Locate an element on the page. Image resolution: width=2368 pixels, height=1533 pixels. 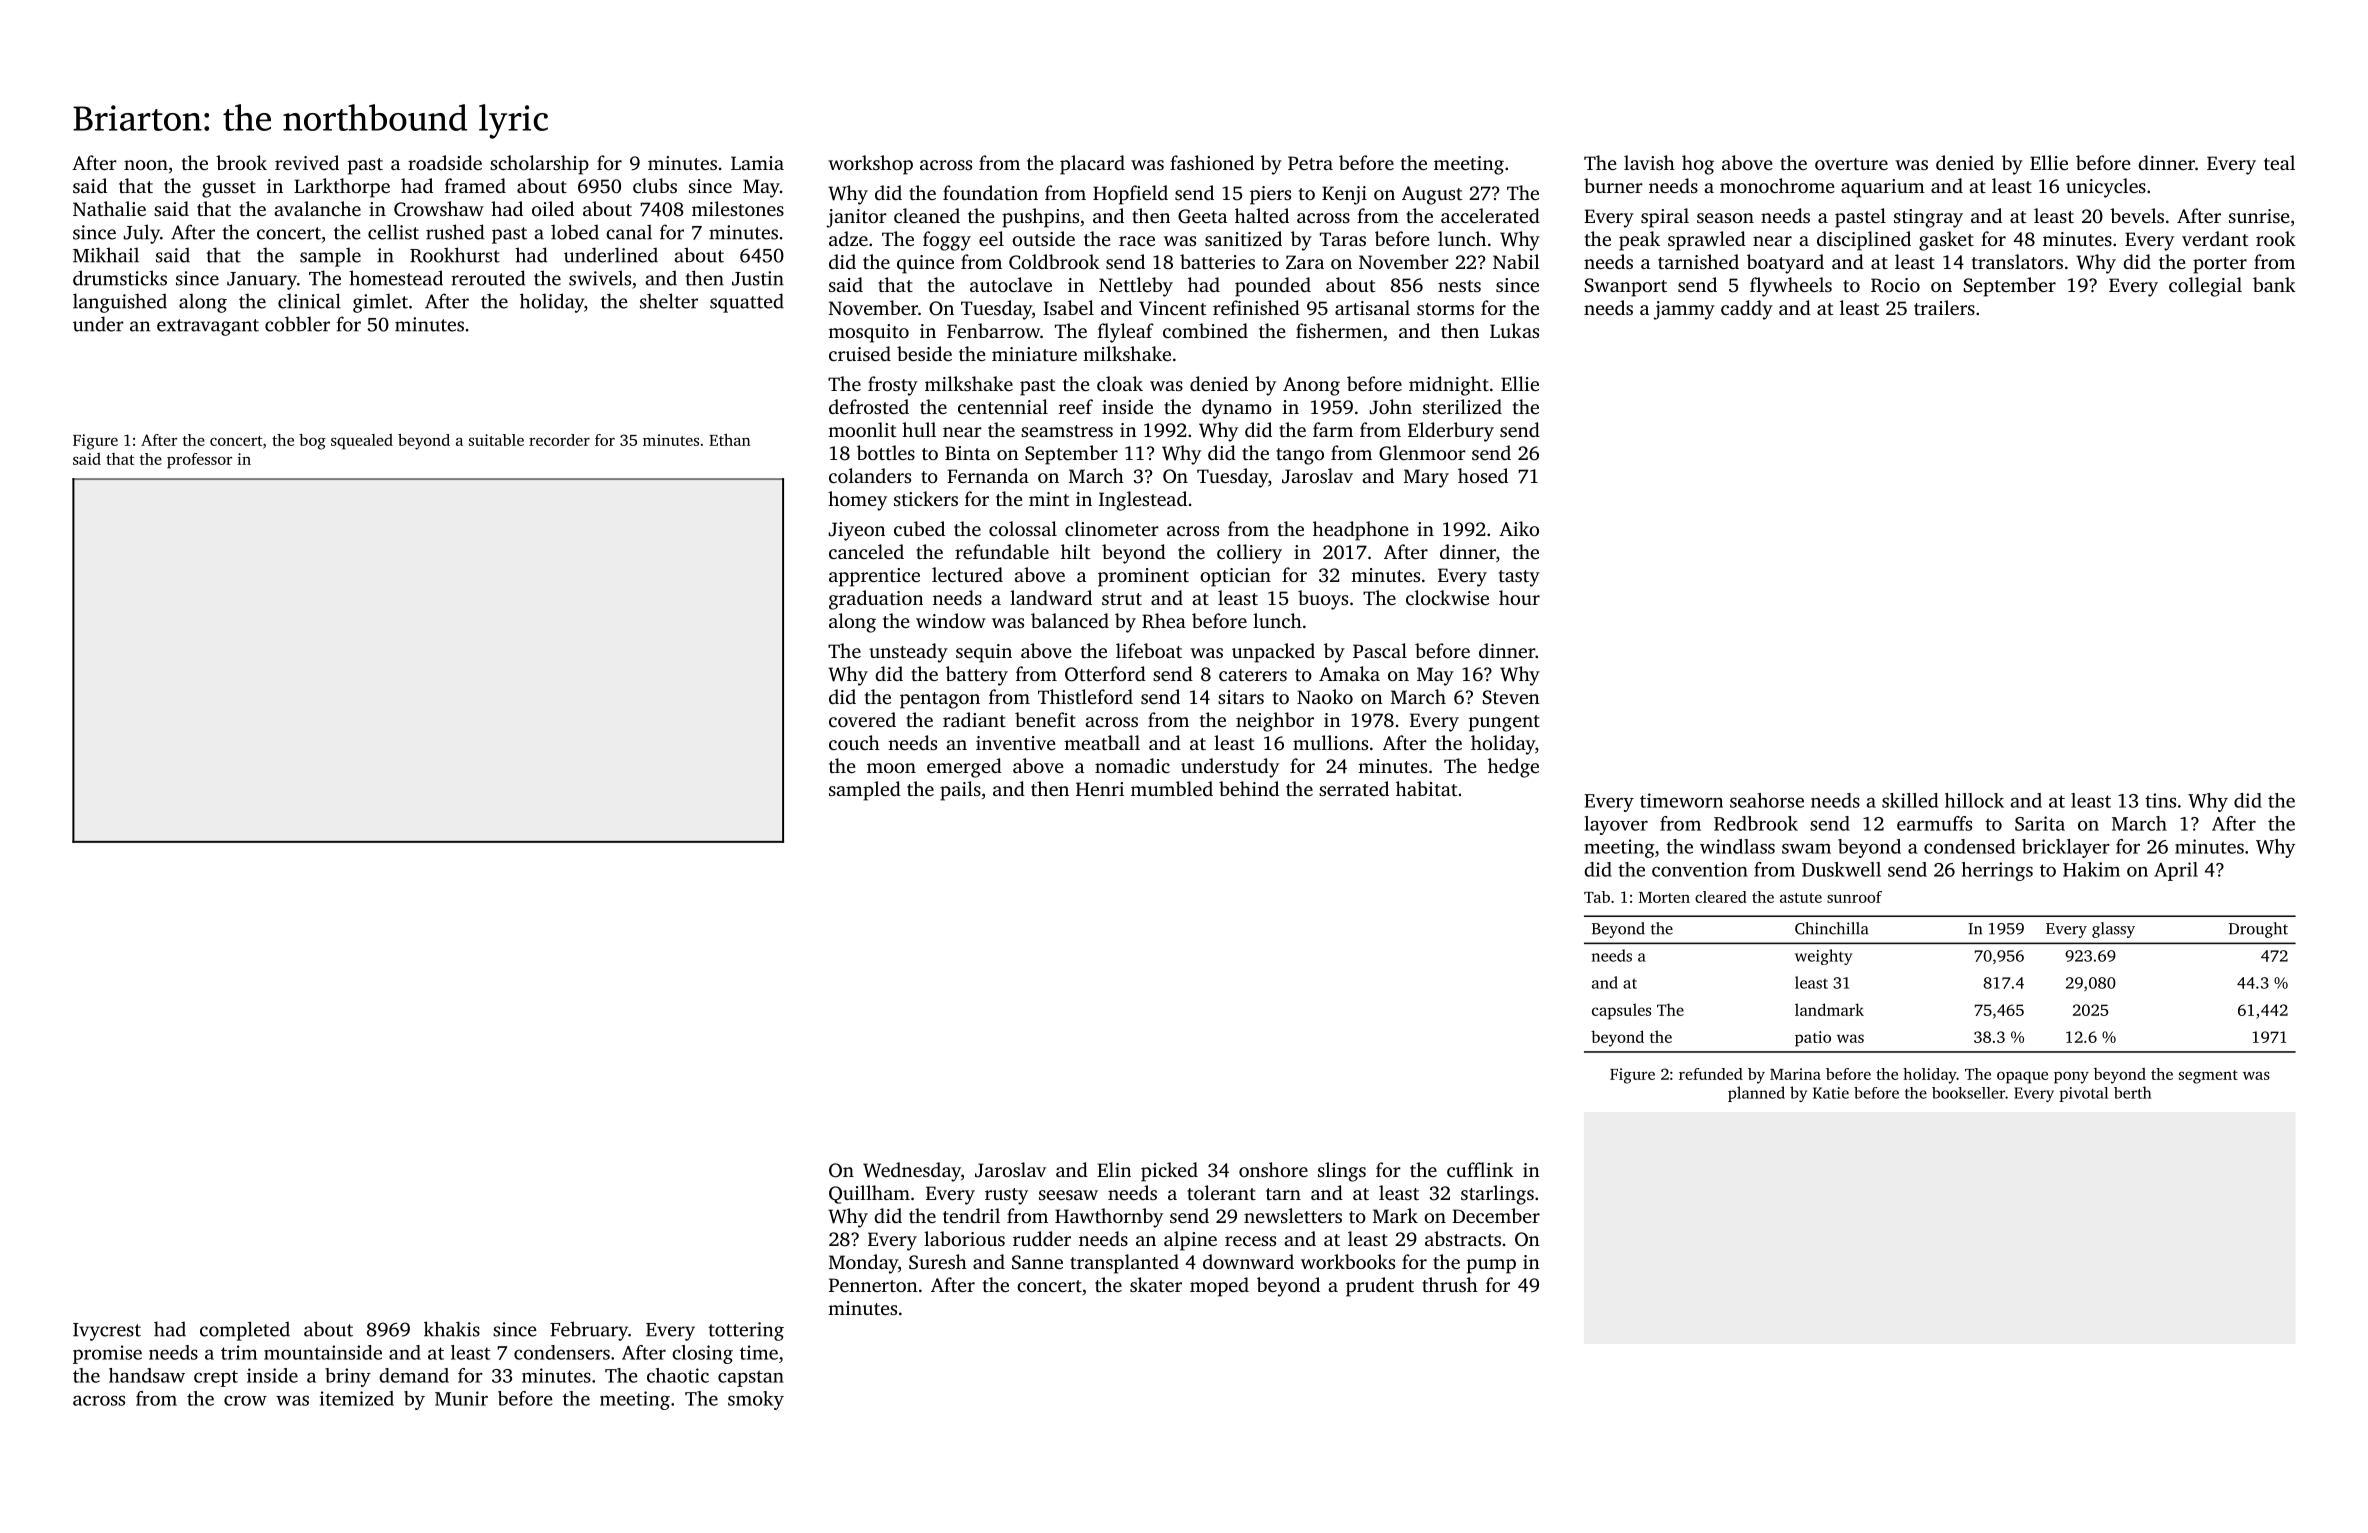
inventive is located at coordinates (1016, 743).
